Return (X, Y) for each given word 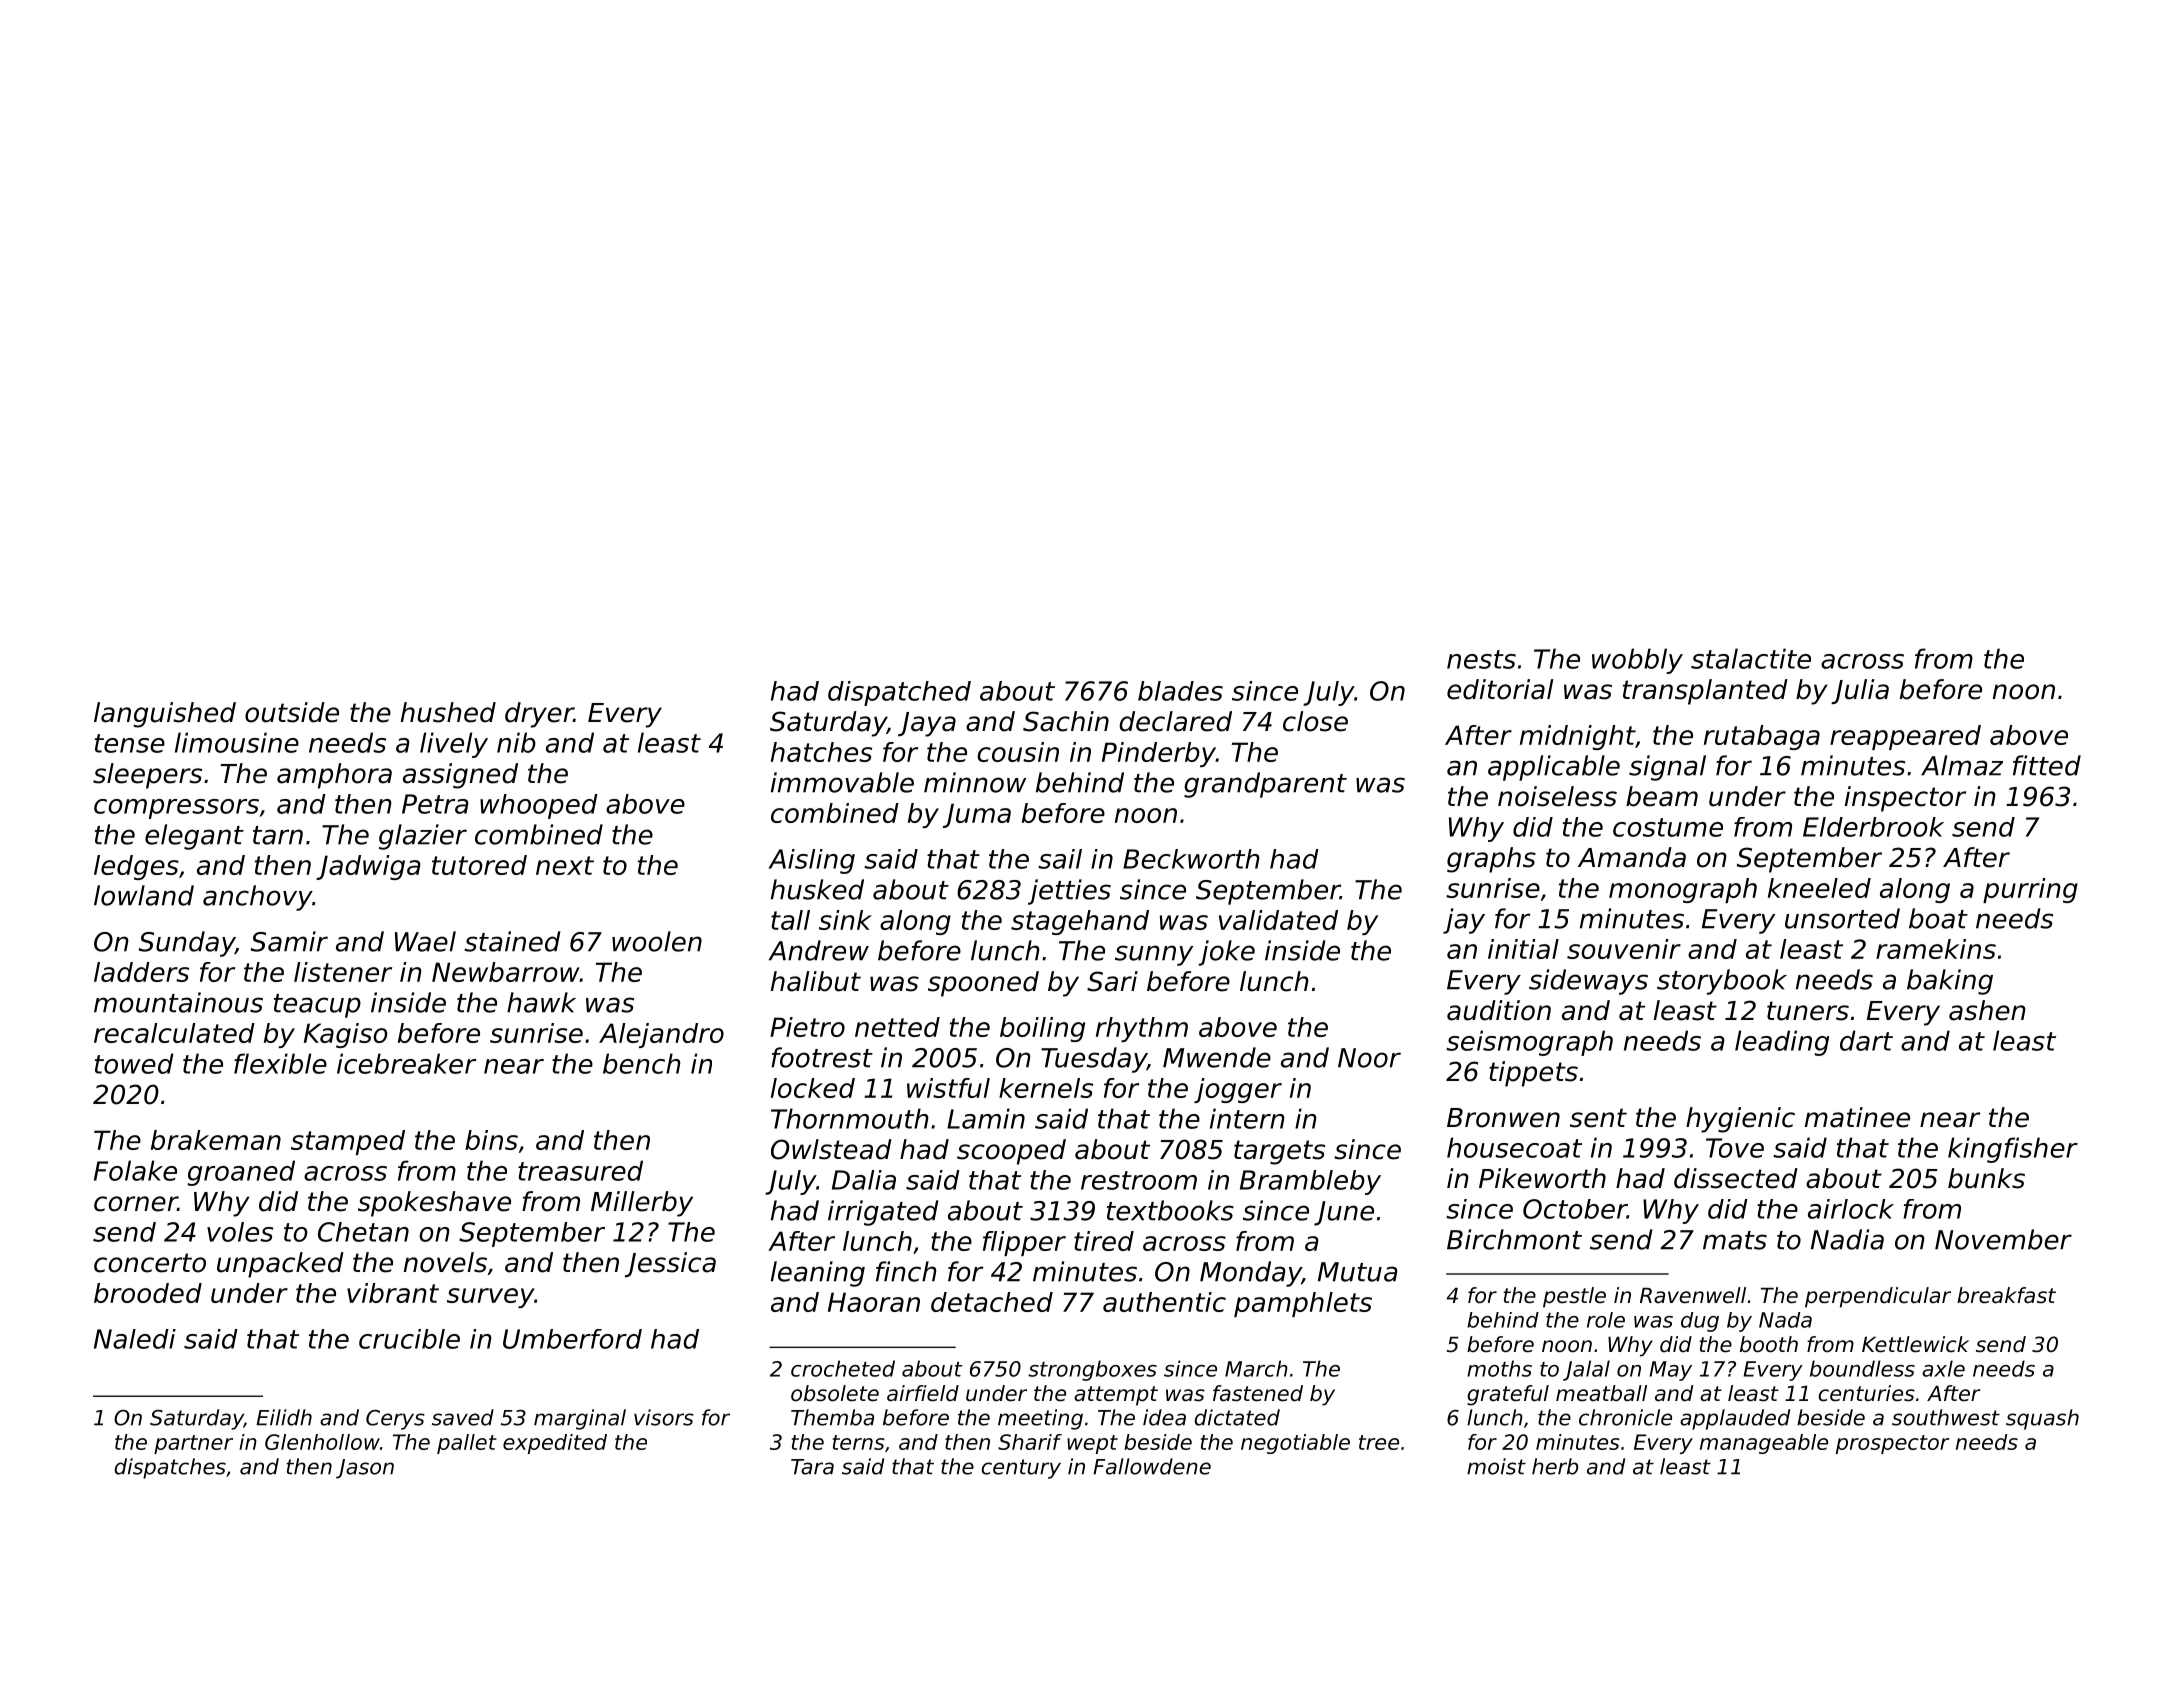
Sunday (187, 944)
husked (817, 889)
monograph (1683, 890)
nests (1481, 659)
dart (1866, 1040)
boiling (1042, 1029)
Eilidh (284, 1417)
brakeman (216, 1140)
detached (992, 1302)
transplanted (1705, 692)
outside (292, 712)
